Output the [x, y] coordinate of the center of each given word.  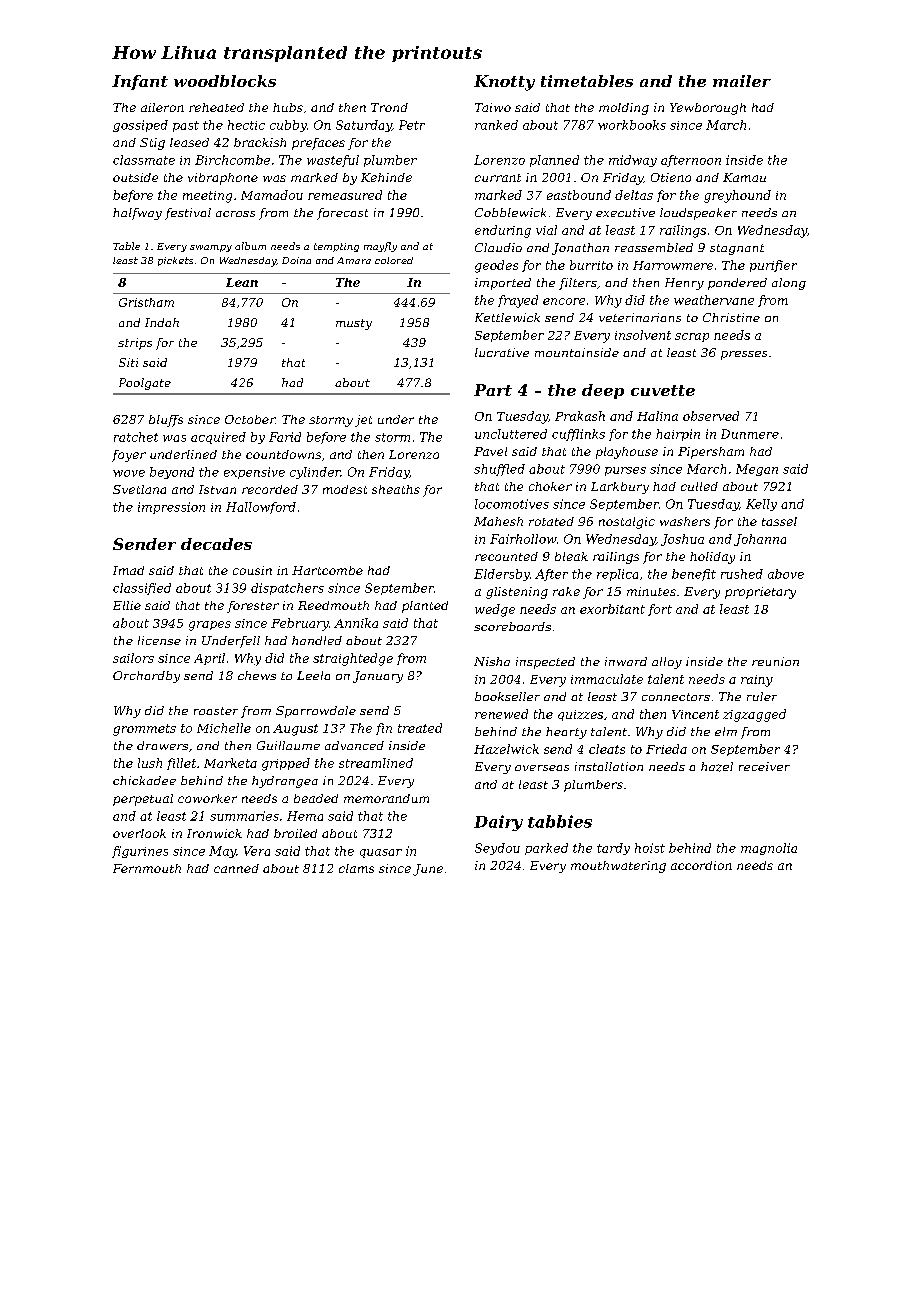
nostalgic [627, 523]
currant [498, 178]
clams [356, 868]
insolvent [643, 335]
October [250, 419]
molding [624, 109]
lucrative [502, 352]
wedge [495, 610]
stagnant [737, 249]
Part [493, 390]
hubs [288, 107]
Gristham [146, 302]
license [159, 640]
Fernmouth [147, 868]
